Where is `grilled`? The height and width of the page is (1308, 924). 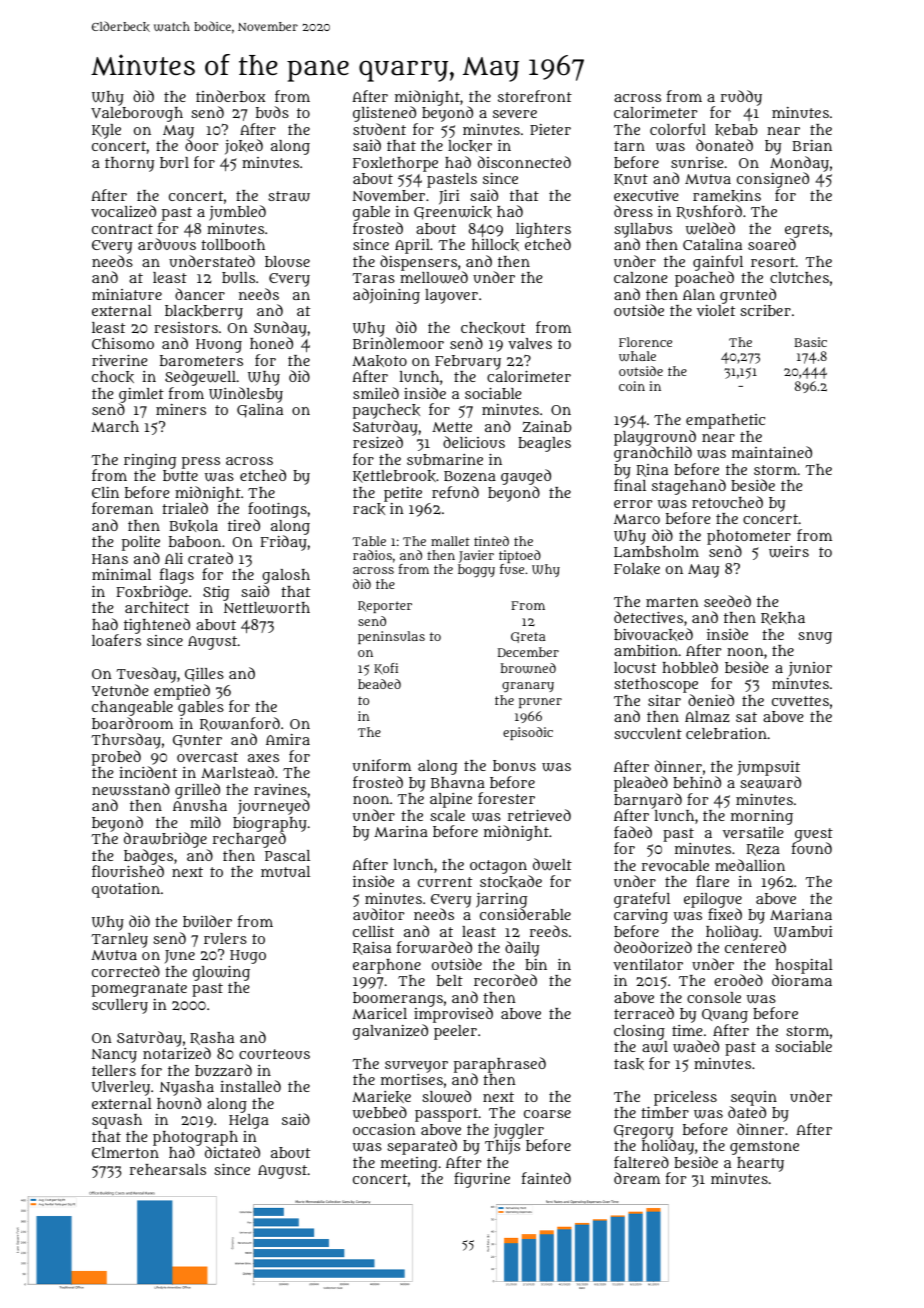
grilled is located at coordinates (197, 791).
